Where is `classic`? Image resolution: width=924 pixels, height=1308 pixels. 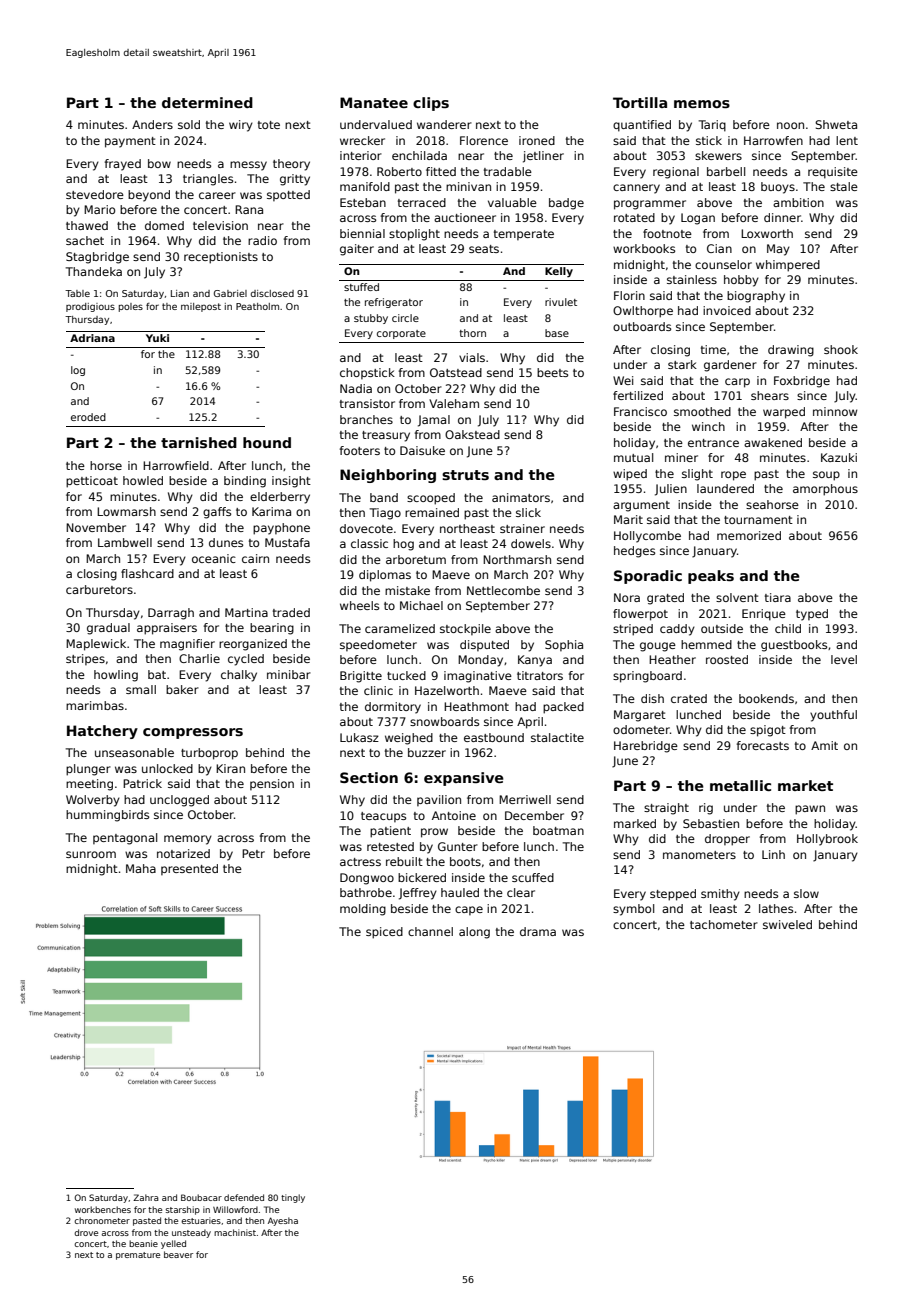 classic is located at coordinates (369, 543).
